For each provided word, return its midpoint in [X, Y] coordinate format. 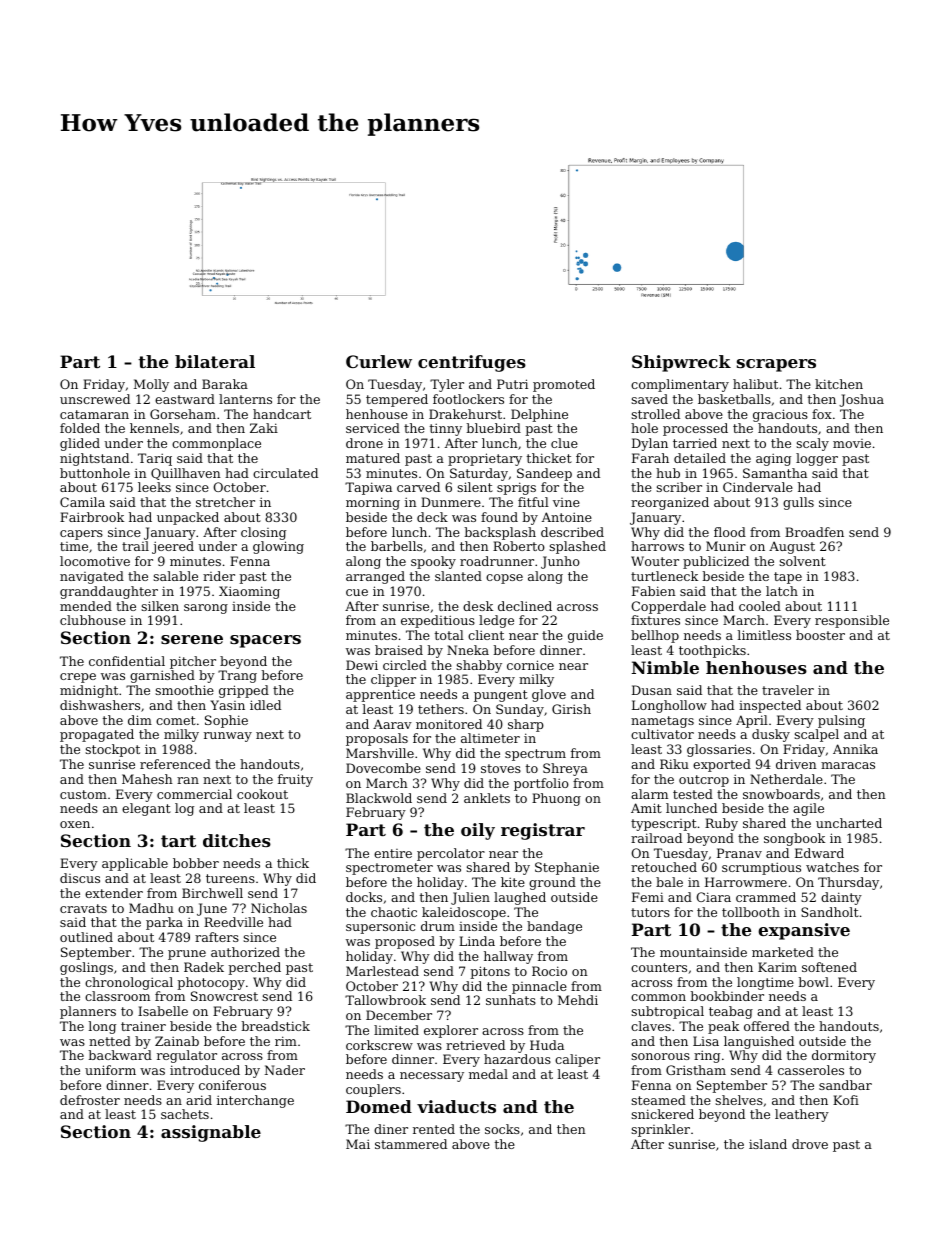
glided [80, 444]
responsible [852, 621]
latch [782, 591]
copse [504, 579]
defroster [90, 1100]
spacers [265, 641]
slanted [458, 576]
